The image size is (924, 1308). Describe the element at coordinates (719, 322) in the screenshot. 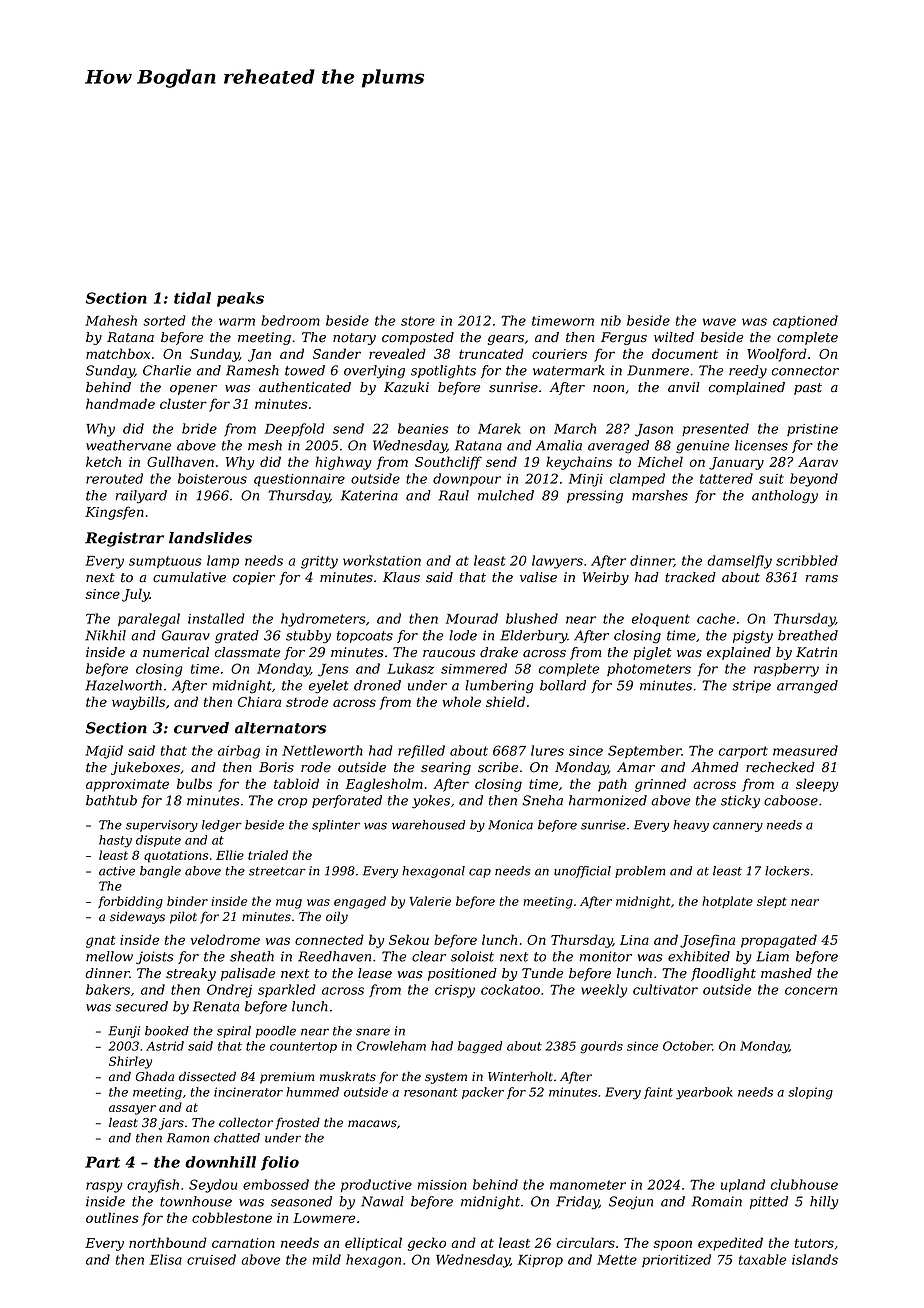

I see `wave` at that location.
